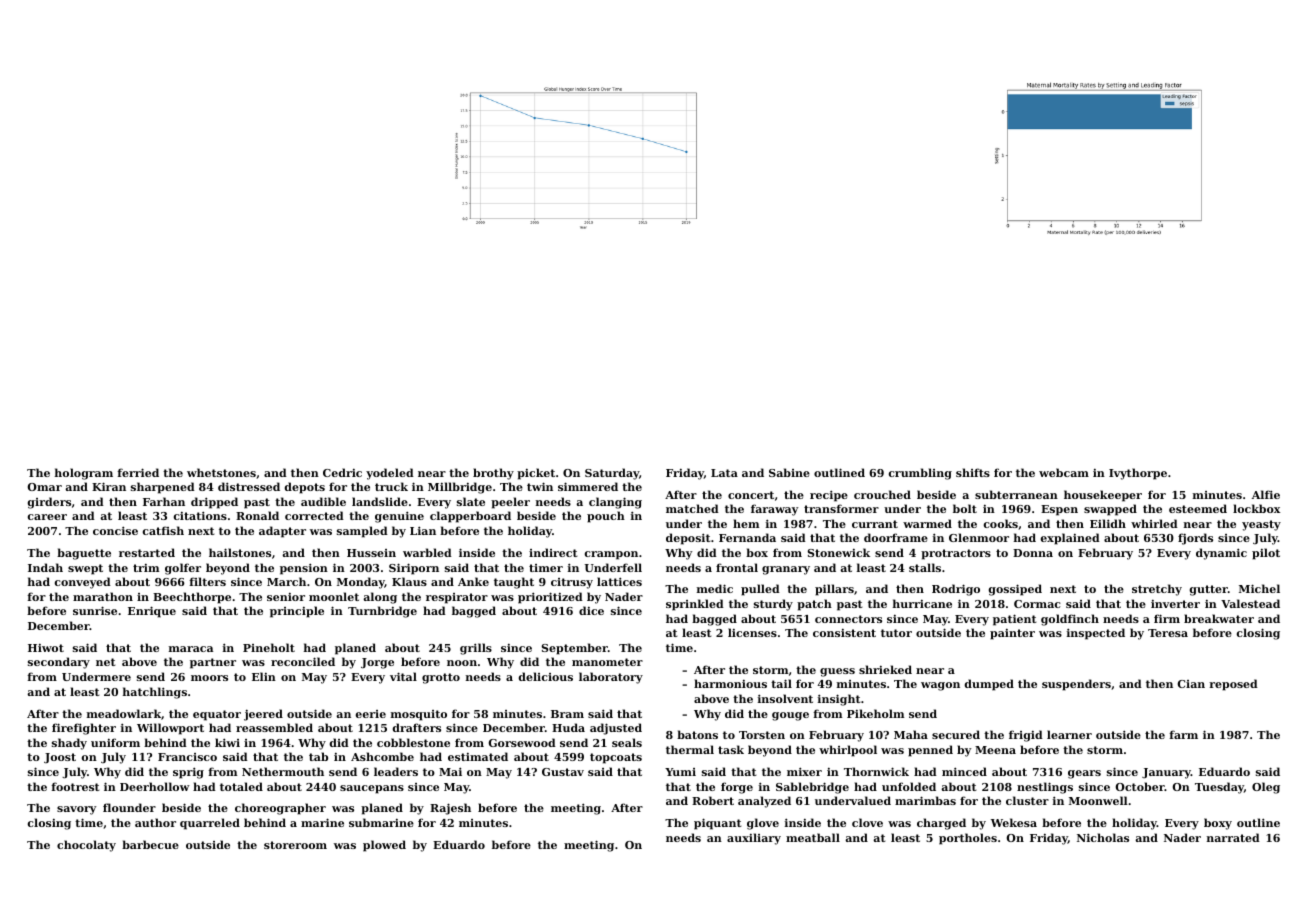 The width and height of the image is (1308, 924). What do you see at coordinates (1076, 685) in the image?
I see `suspenders` at bounding box center [1076, 685].
